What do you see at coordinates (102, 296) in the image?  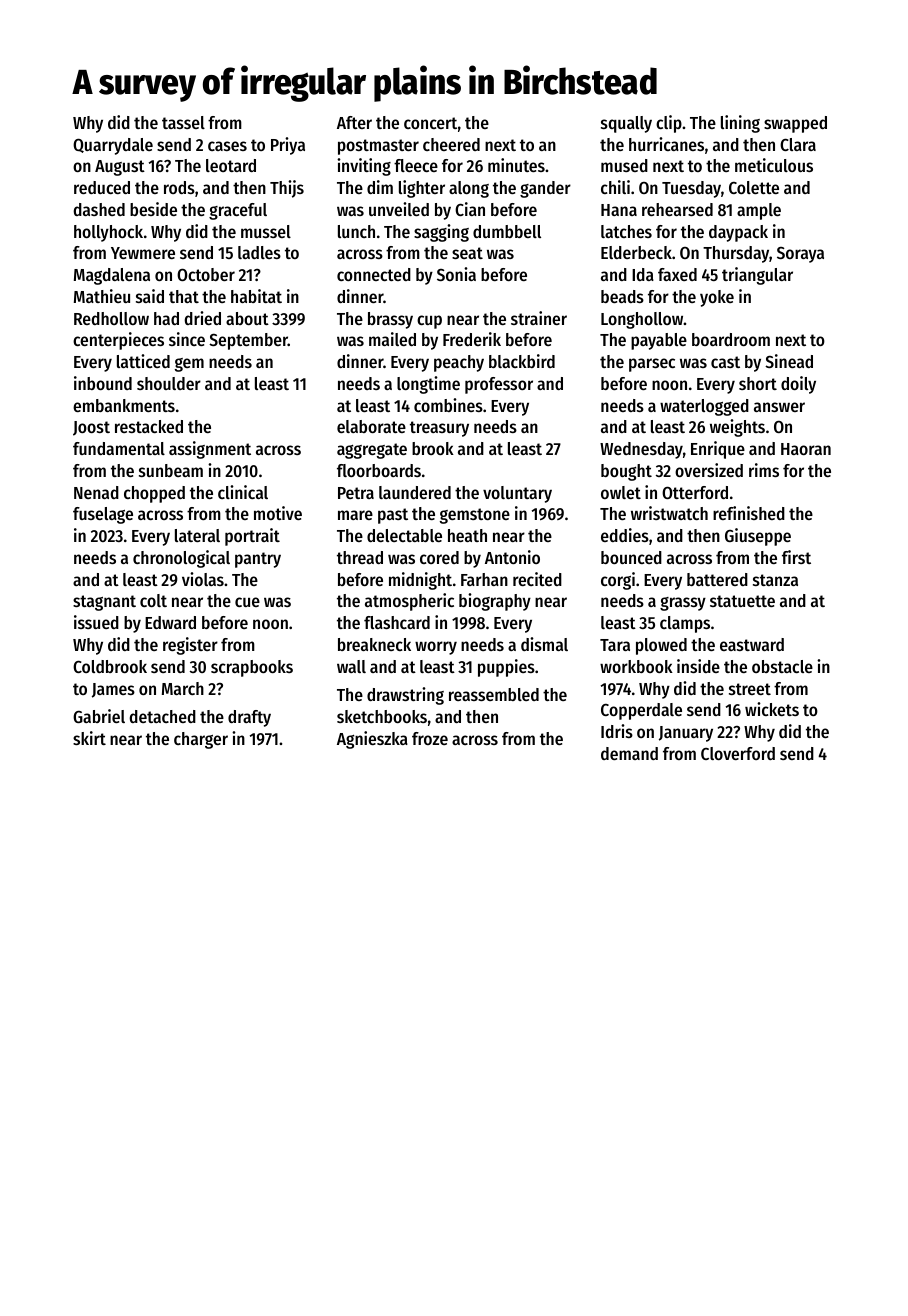 I see `Mathieu` at bounding box center [102, 296].
